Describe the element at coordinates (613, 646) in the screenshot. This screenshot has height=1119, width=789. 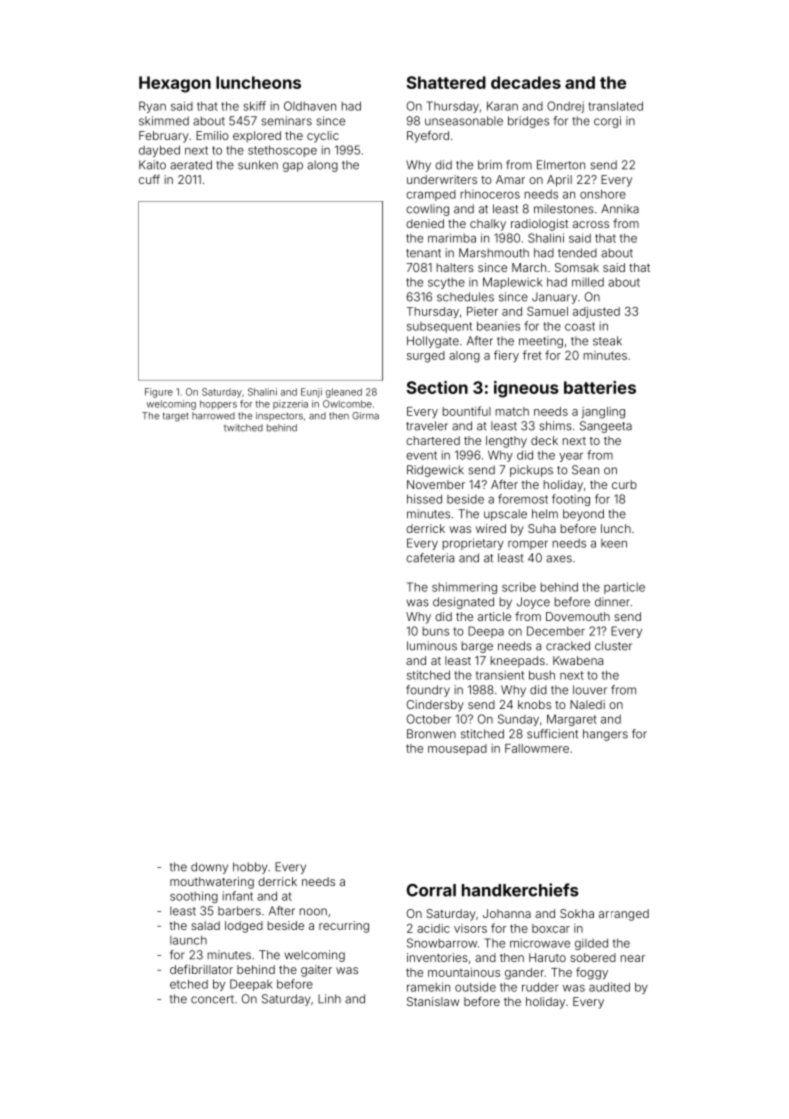
I see `cluster` at that location.
